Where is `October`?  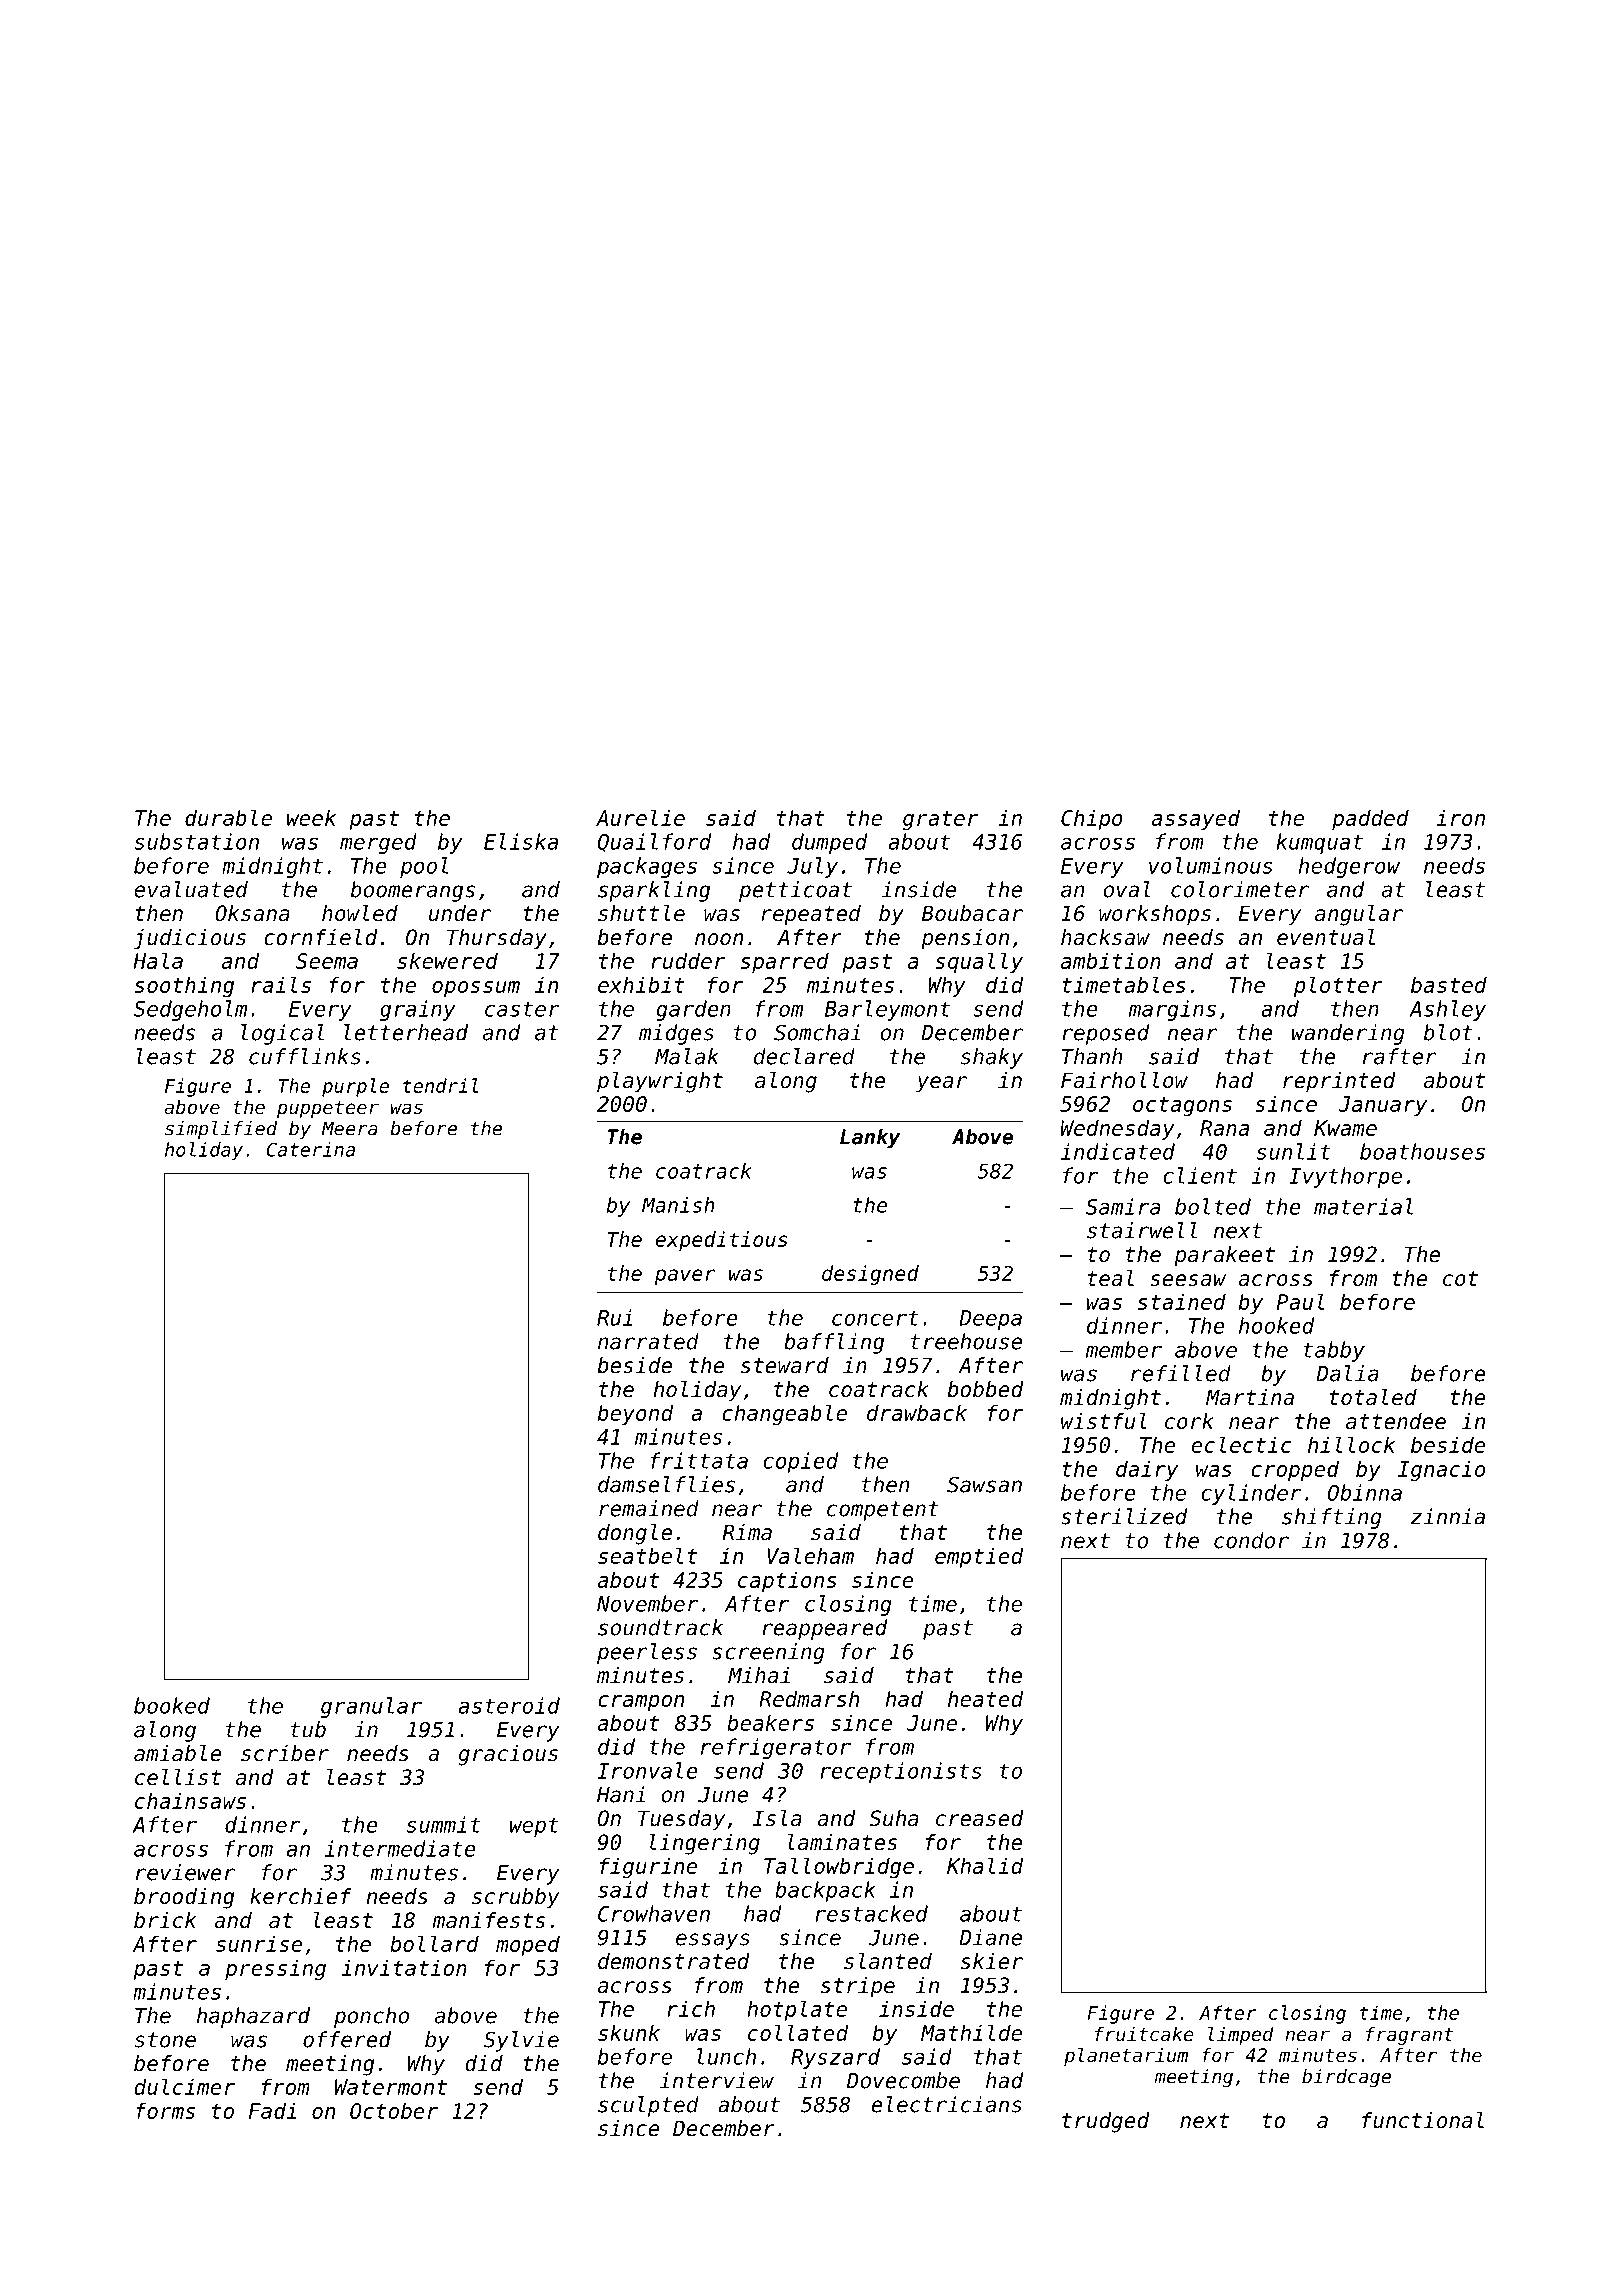
October is located at coordinates (394, 2110).
